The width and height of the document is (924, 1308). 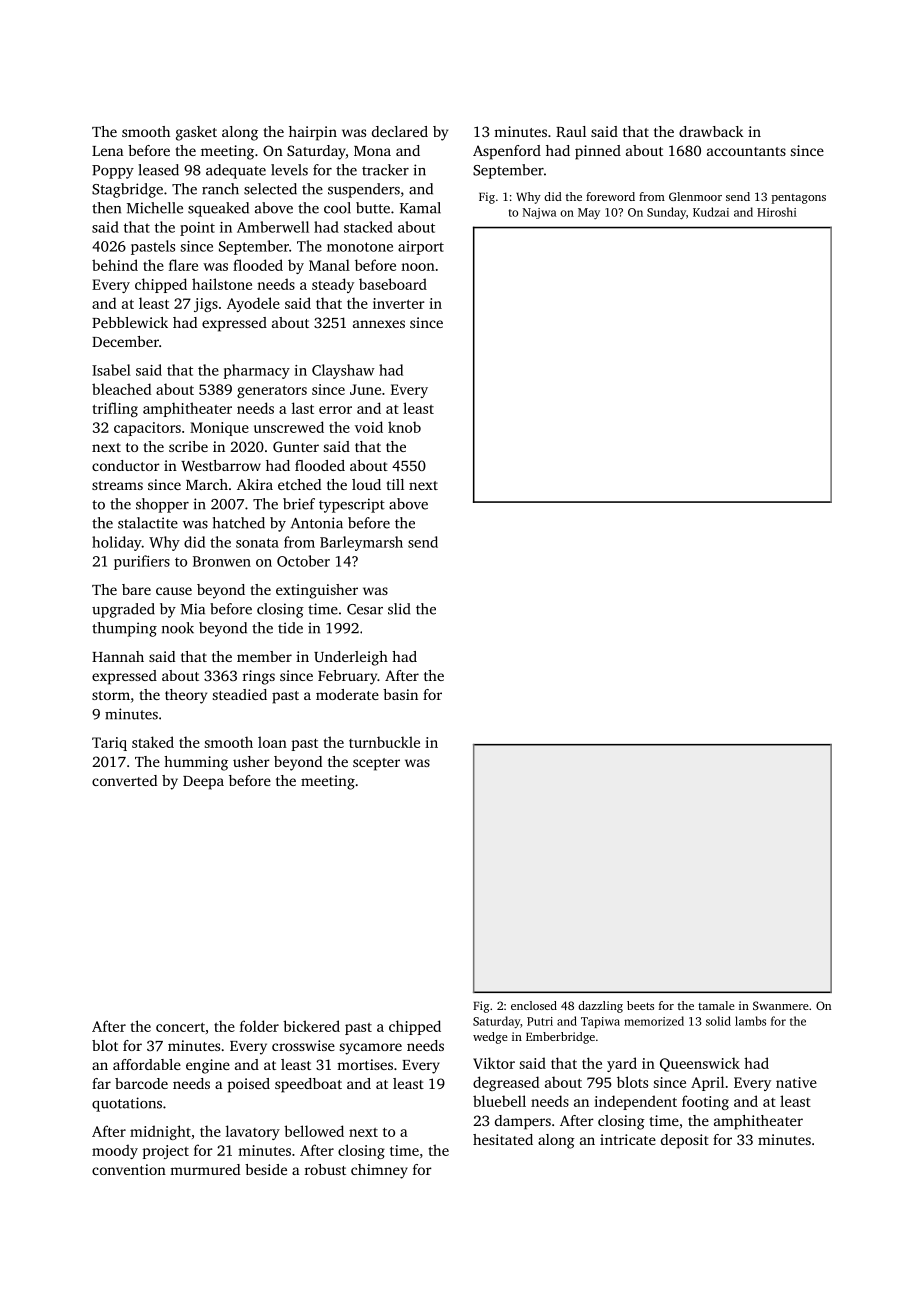 I want to click on basin, so click(x=400, y=694).
